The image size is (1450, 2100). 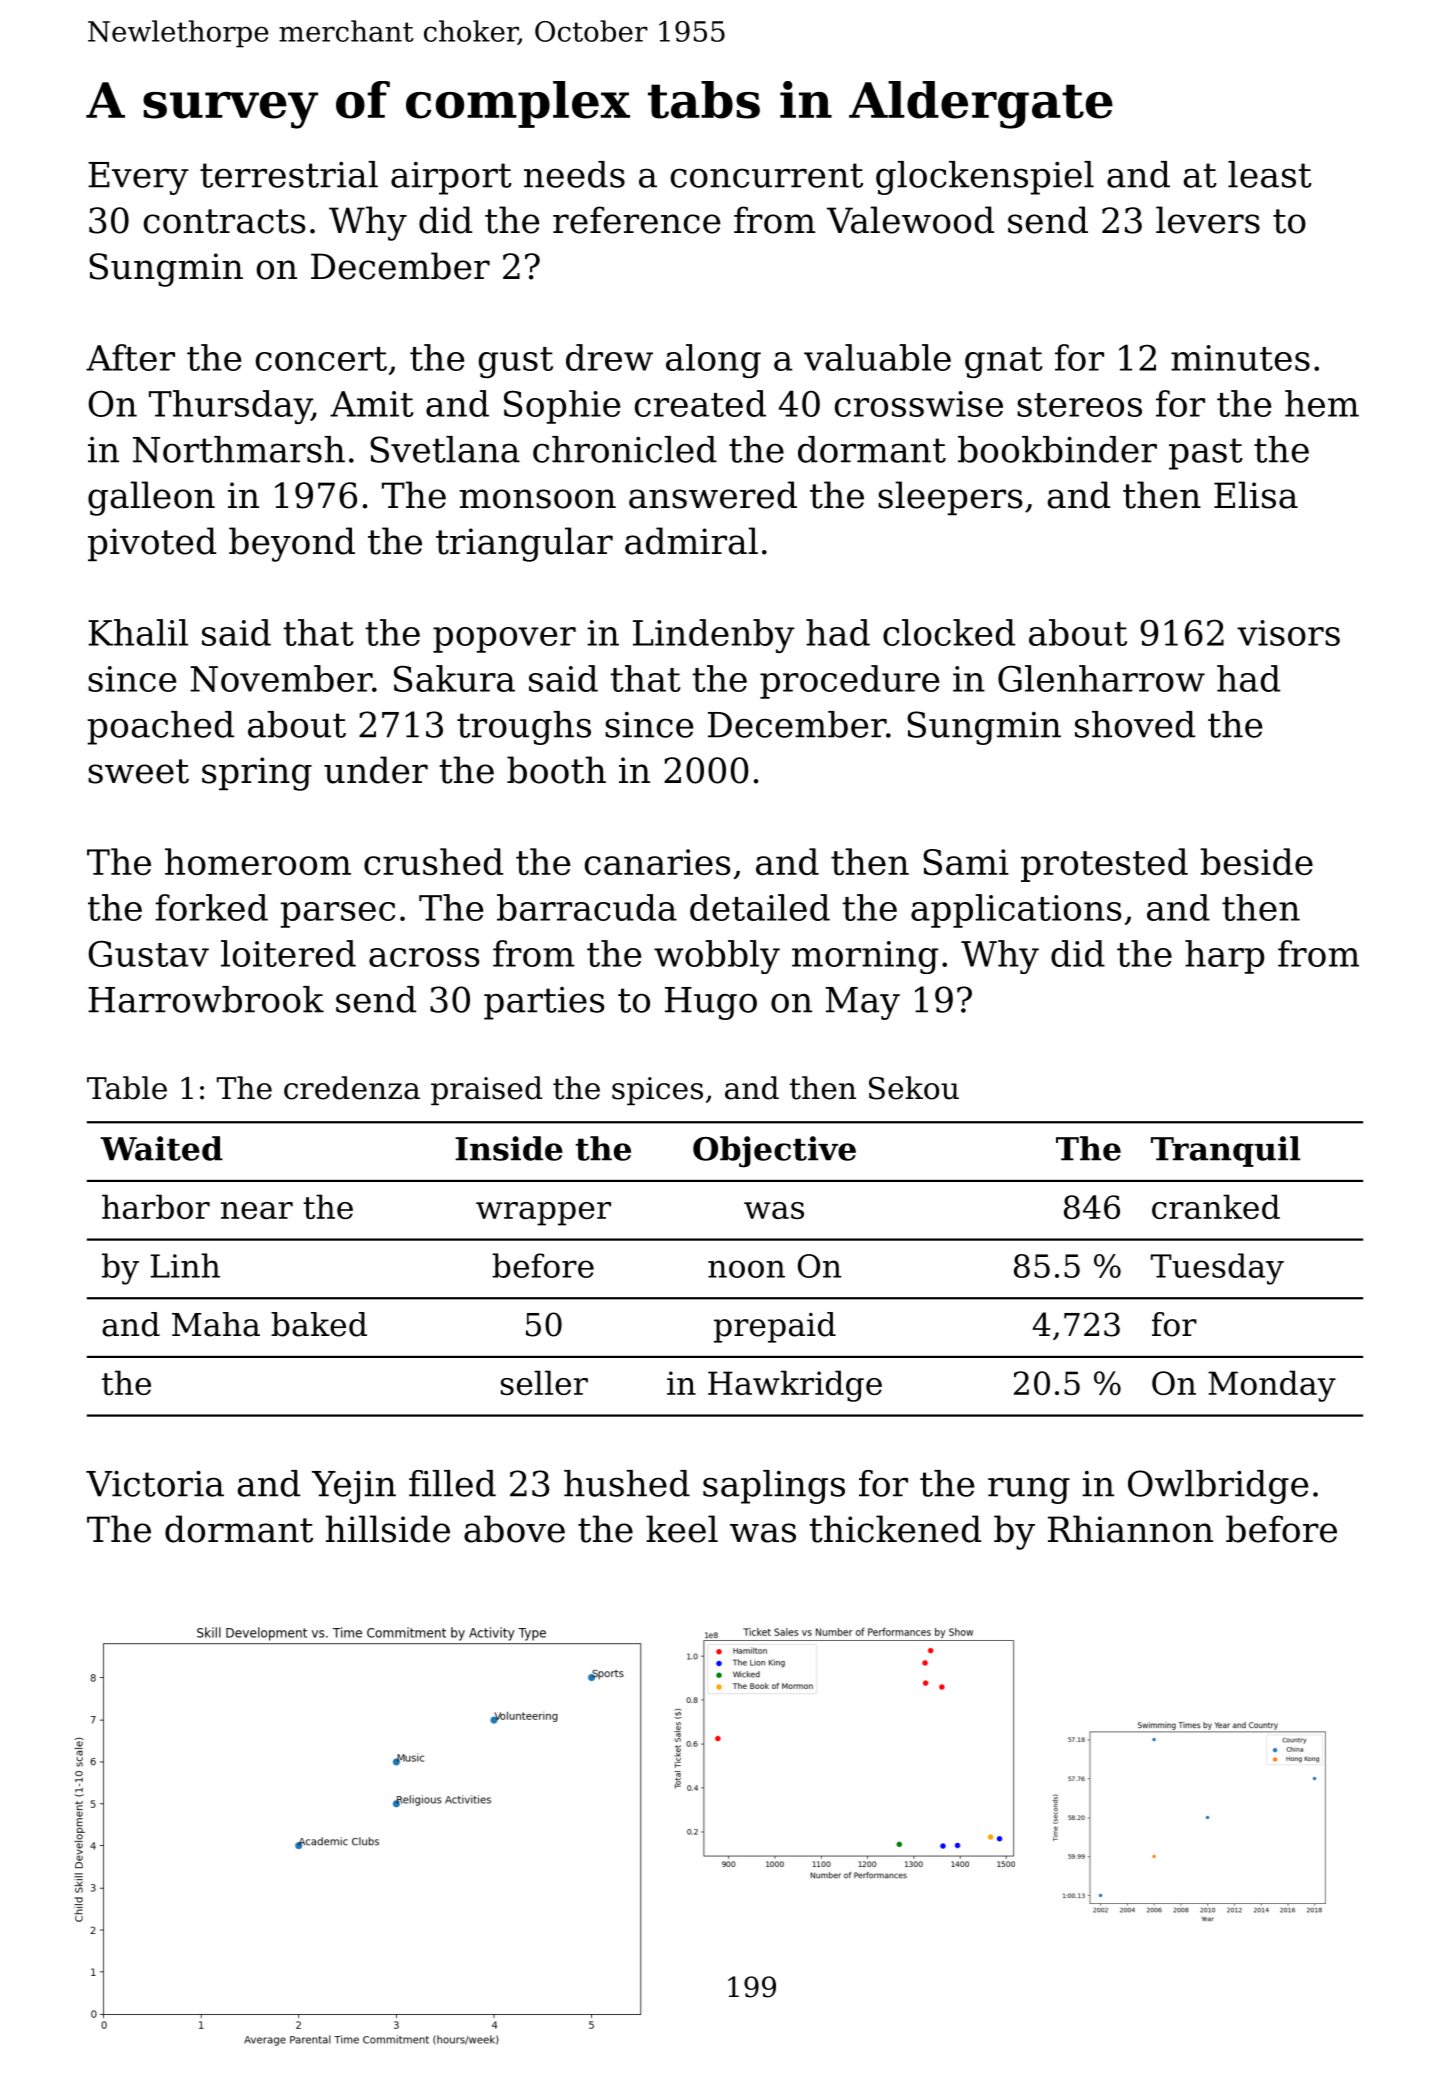 I want to click on glockenspiel, so click(x=985, y=178).
